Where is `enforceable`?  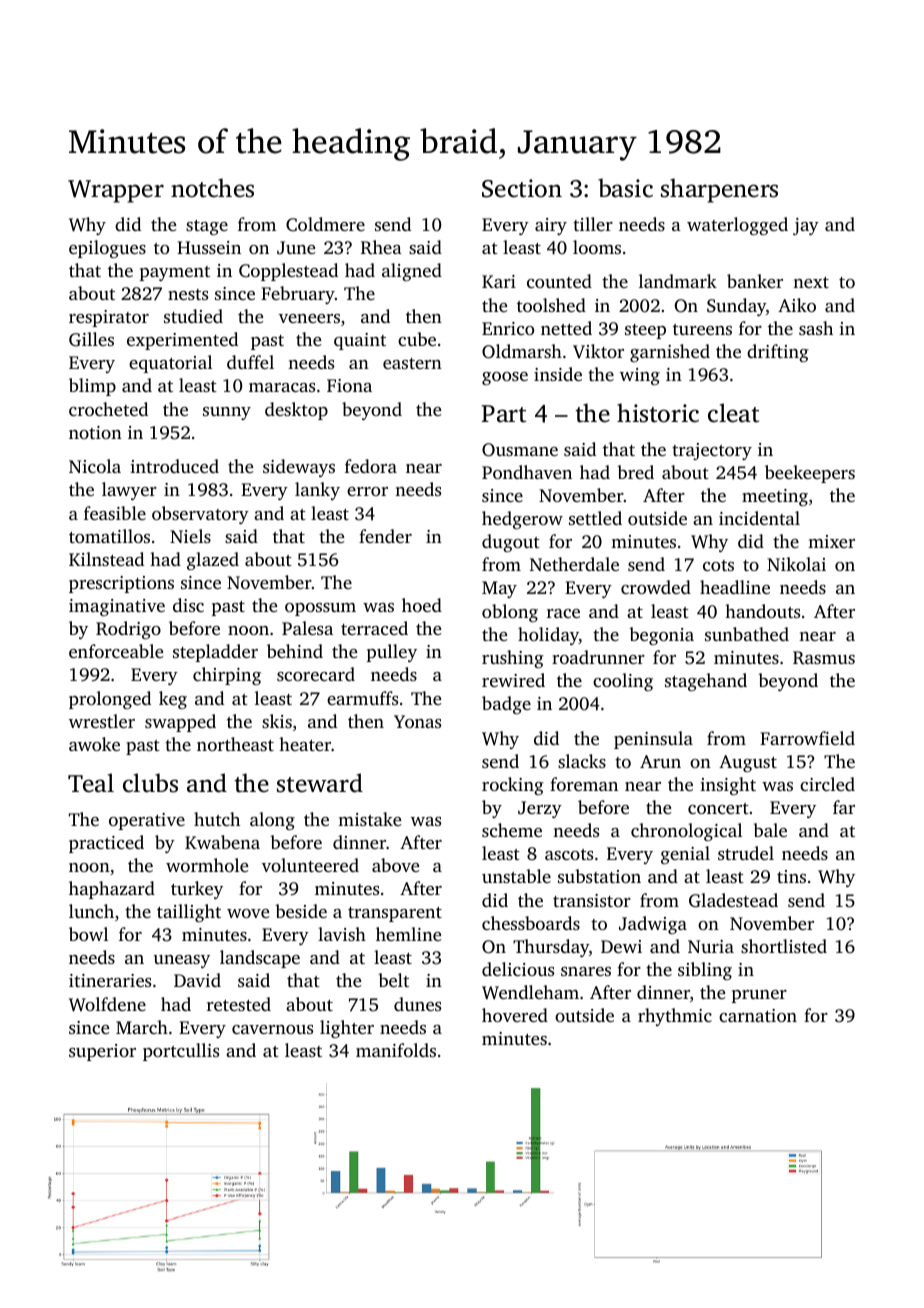 enforceable is located at coordinates (116, 651).
